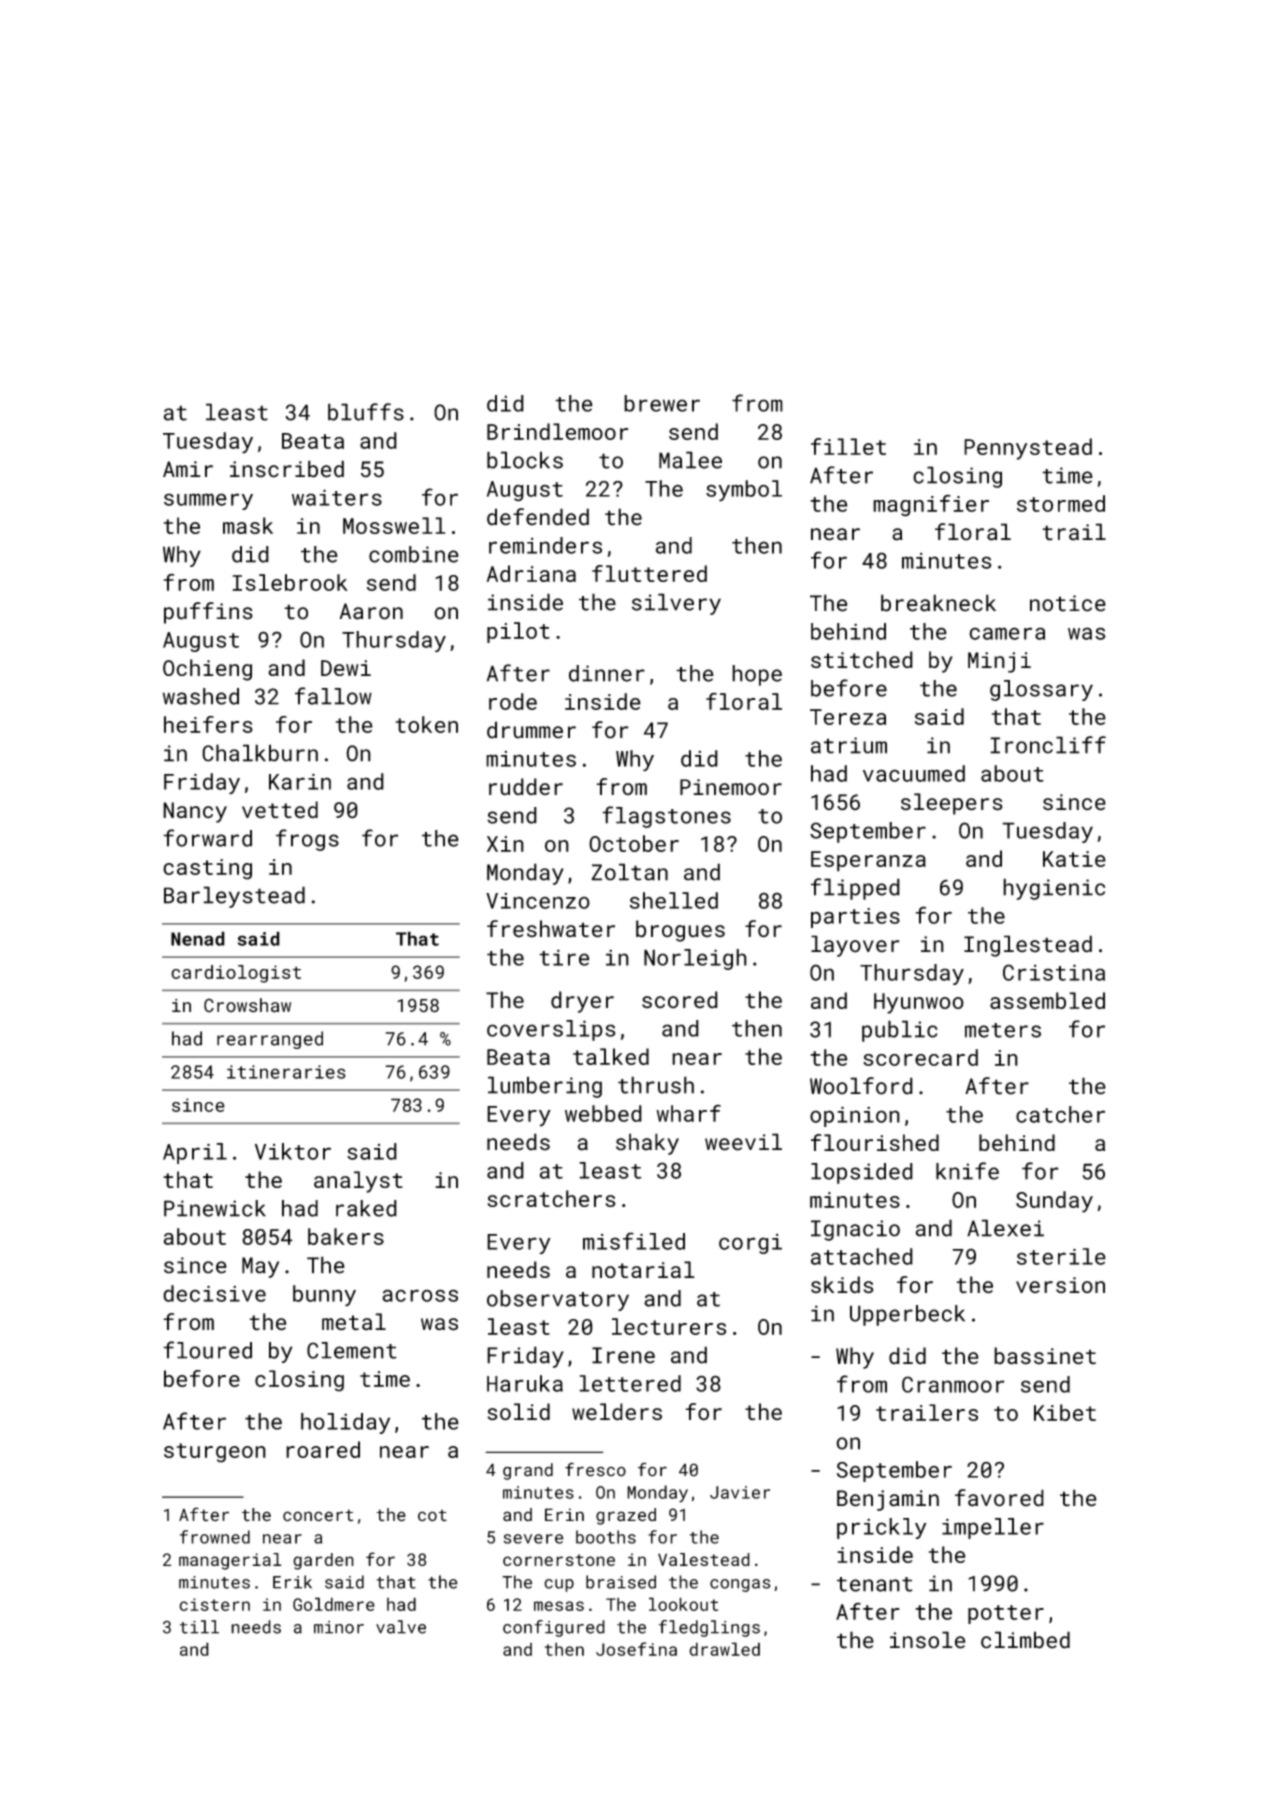 Image resolution: width=1269 pixels, height=1795 pixels. I want to click on cardiologist, so click(236, 974).
